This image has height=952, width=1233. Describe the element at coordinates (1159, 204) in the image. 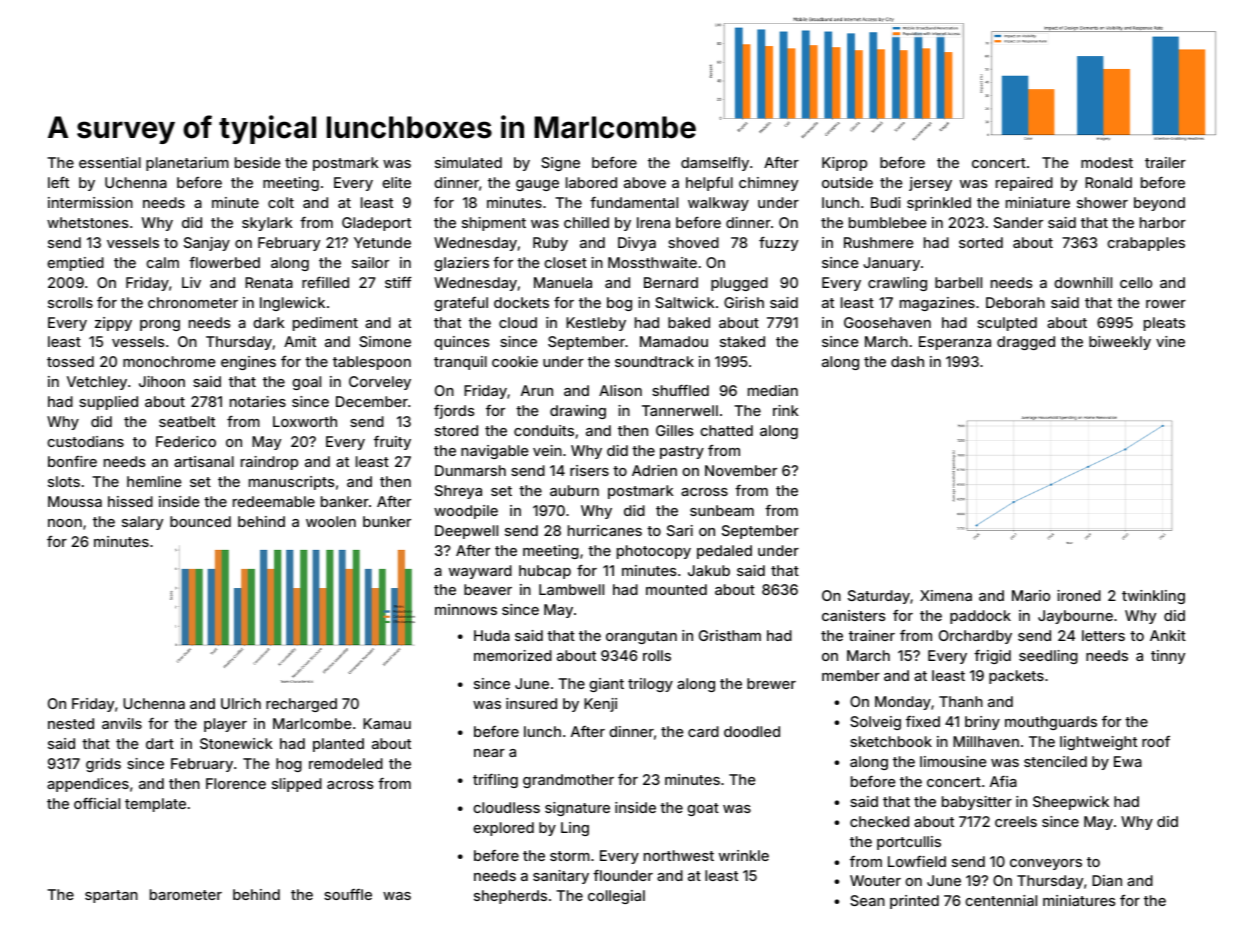

I see `beyond` at that location.
